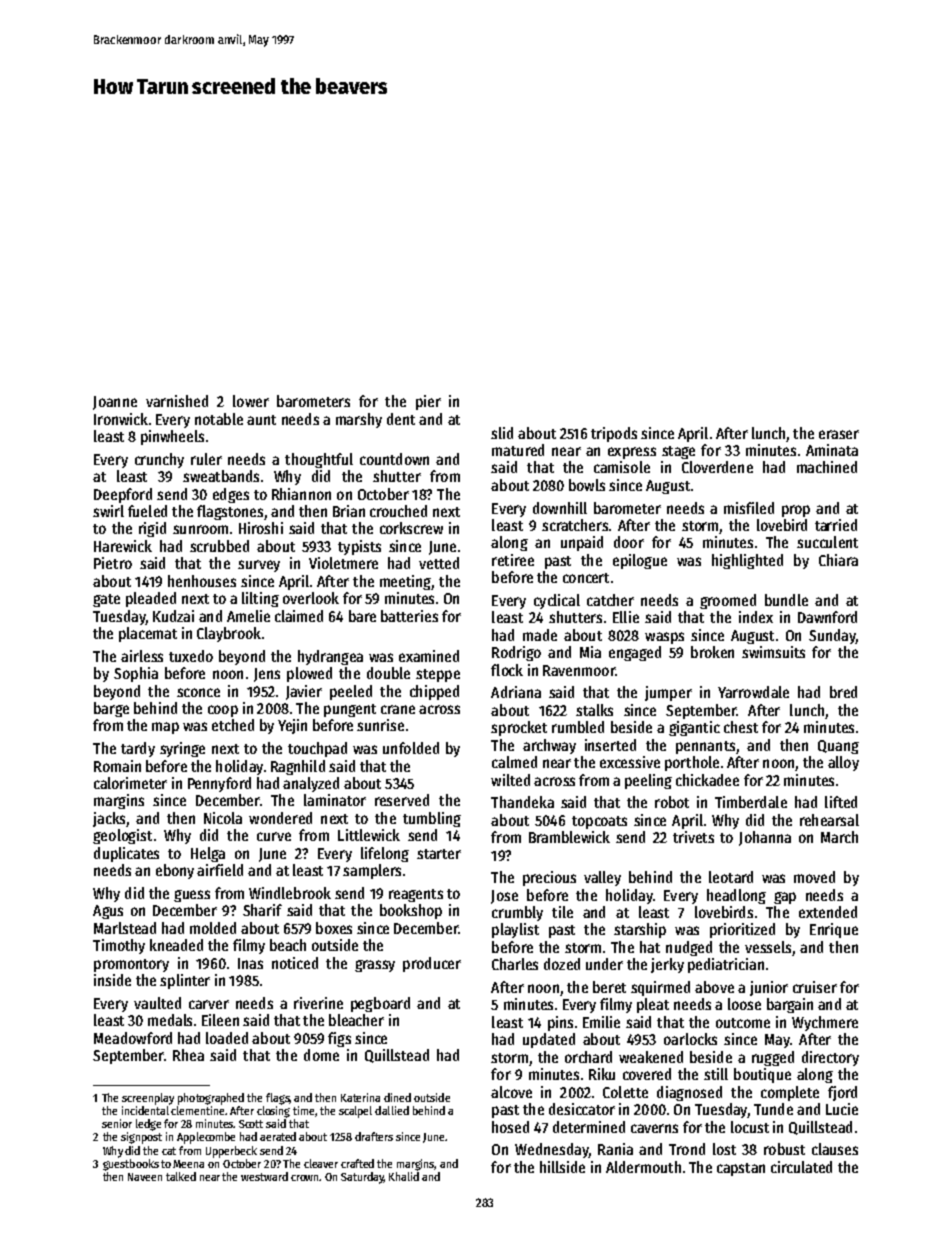  I want to click on Joanne, so click(115, 403).
